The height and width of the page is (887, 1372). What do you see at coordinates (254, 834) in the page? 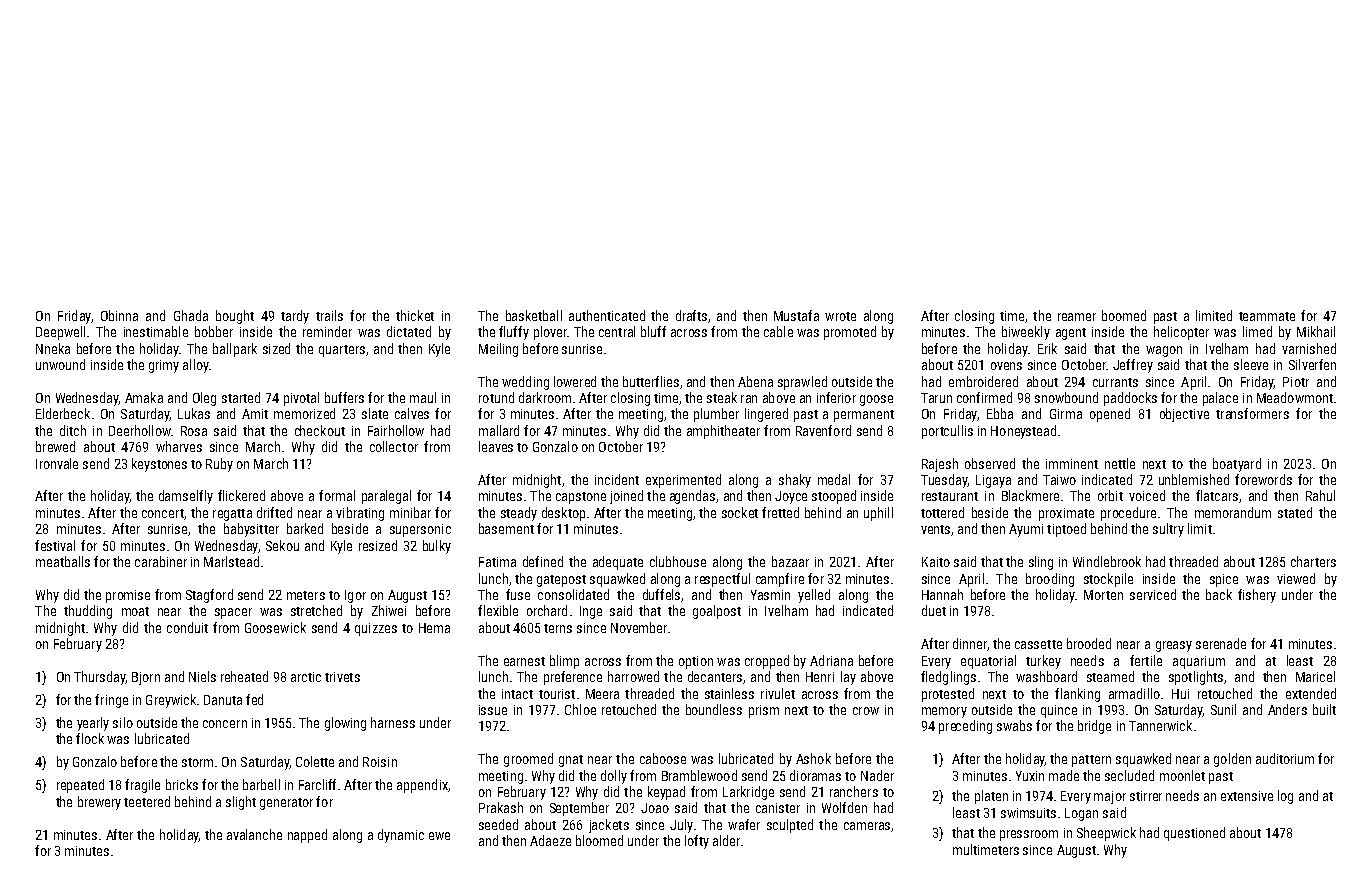
I see `avalanche` at bounding box center [254, 834].
